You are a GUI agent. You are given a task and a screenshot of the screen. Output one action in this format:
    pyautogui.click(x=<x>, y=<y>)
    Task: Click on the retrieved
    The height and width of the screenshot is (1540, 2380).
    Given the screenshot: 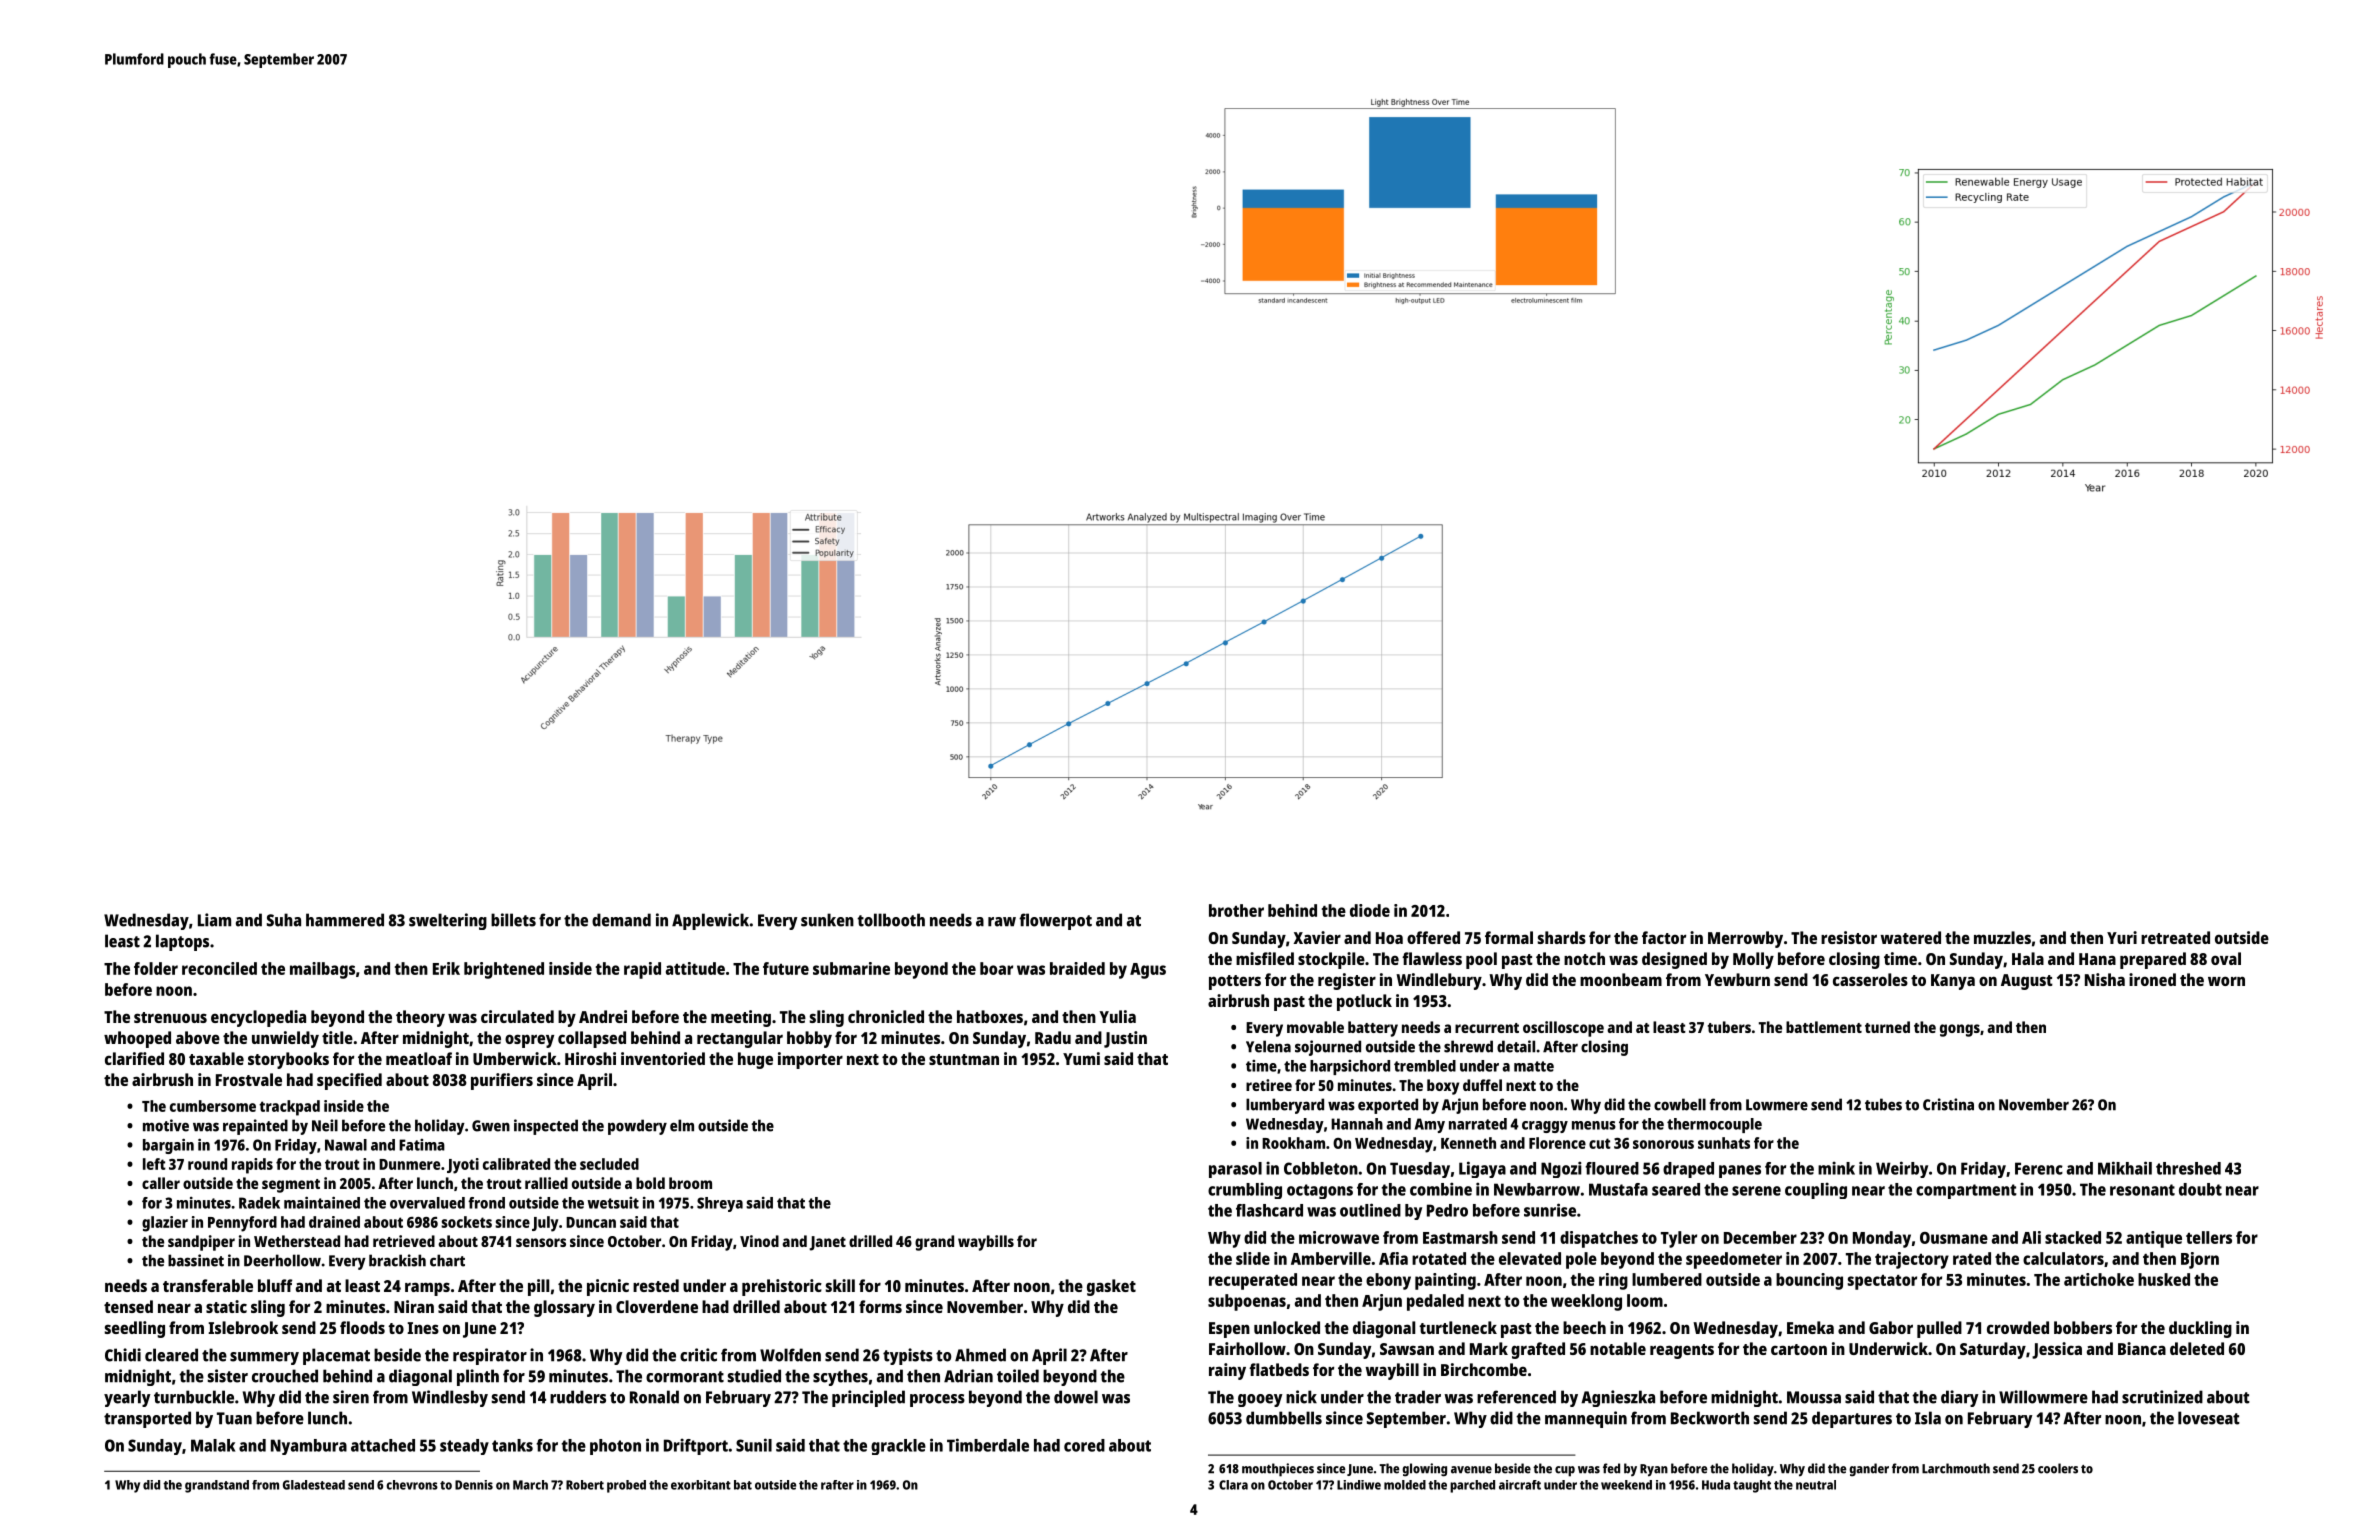 What is the action you would take?
    pyautogui.click(x=404, y=1241)
